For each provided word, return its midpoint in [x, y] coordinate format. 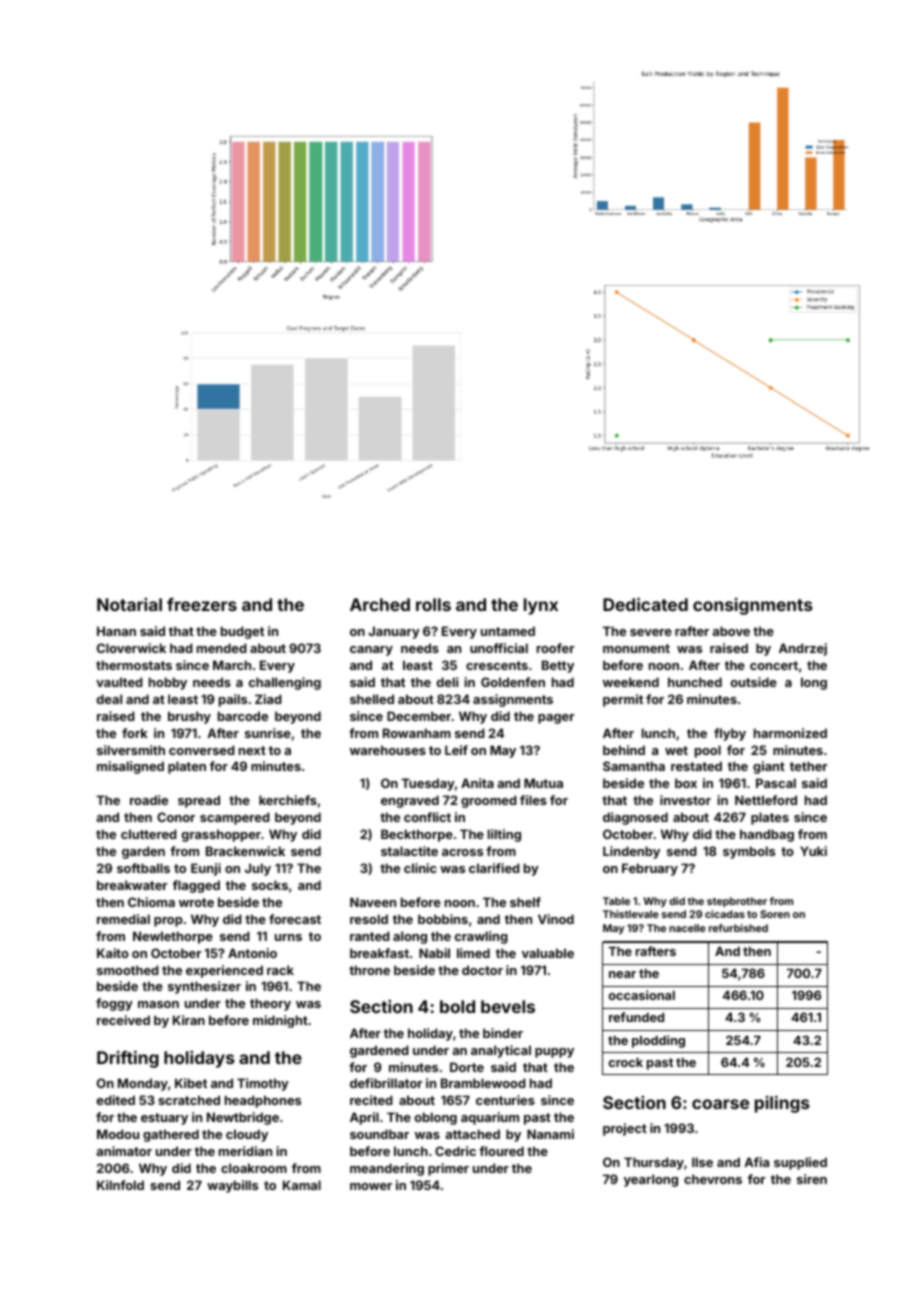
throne [369, 970]
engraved [410, 801]
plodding [658, 1041]
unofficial [499, 648]
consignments [753, 606]
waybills [232, 1186]
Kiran [189, 1020]
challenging [285, 683]
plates [770, 818]
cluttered [149, 834]
